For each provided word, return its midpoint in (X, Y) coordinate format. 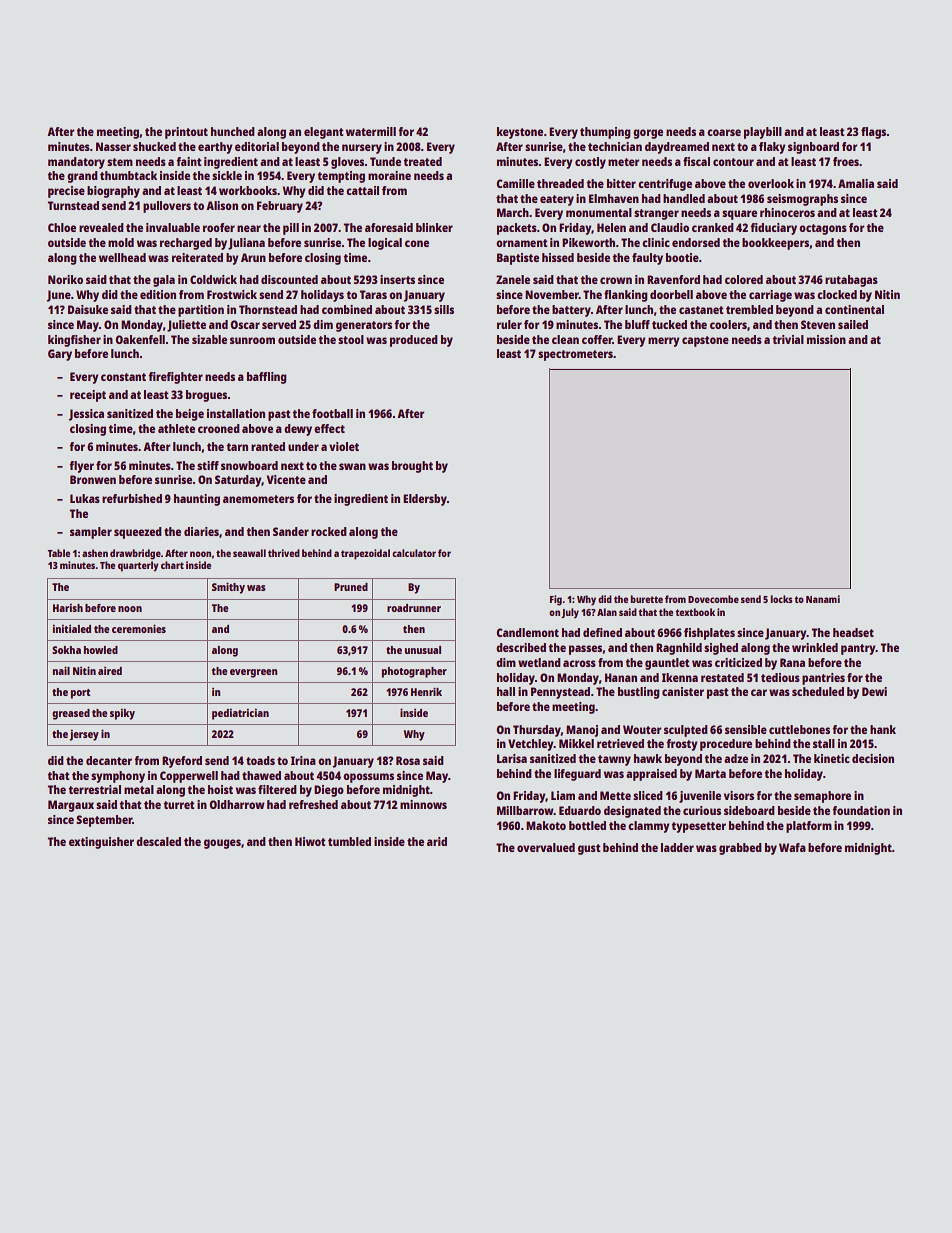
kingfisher (74, 341)
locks (782, 599)
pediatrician (240, 714)
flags (874, 133)
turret (178, 805)
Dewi (874, 691)
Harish (68, 608)
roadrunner (414, 608)
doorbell (671, 294)
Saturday (238, 481)
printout (186, 133)
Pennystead (560, 693)
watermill (371, 131)
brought (412, 467)
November (552, 294)
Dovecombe (713, 599)
